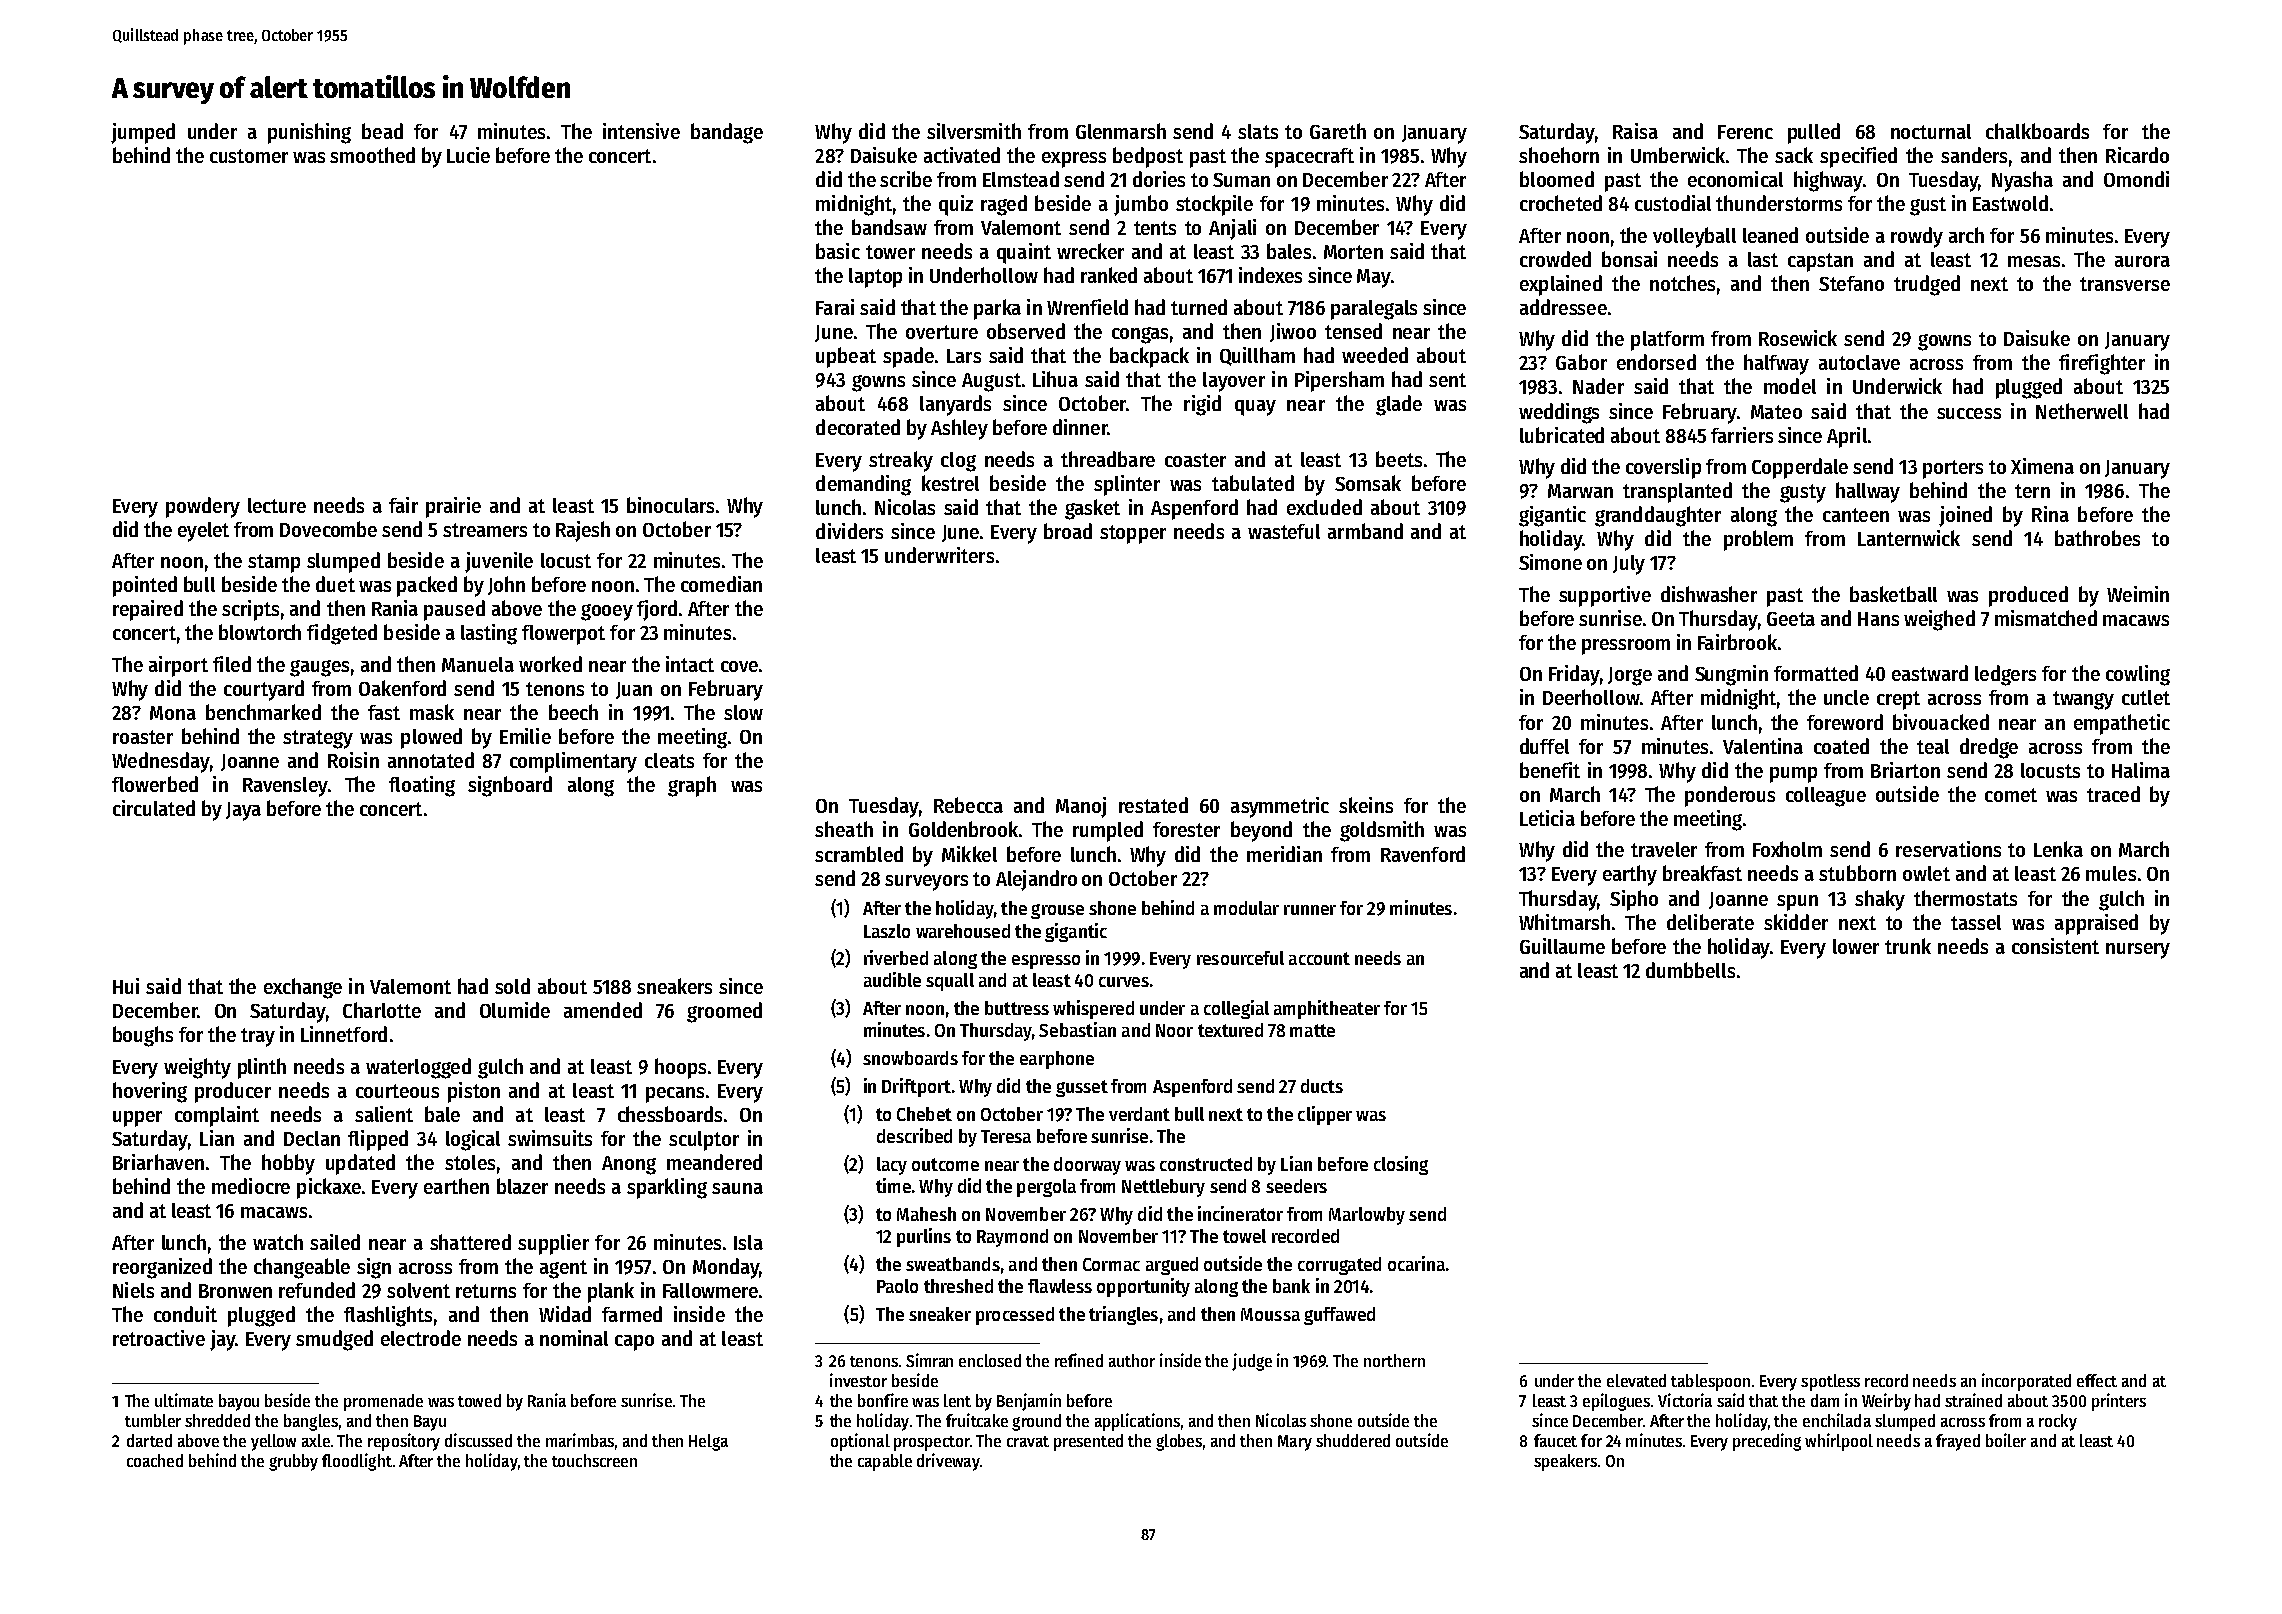 This page has height=1614, width=2282. I want to click on pump, so click(1793, 775).
